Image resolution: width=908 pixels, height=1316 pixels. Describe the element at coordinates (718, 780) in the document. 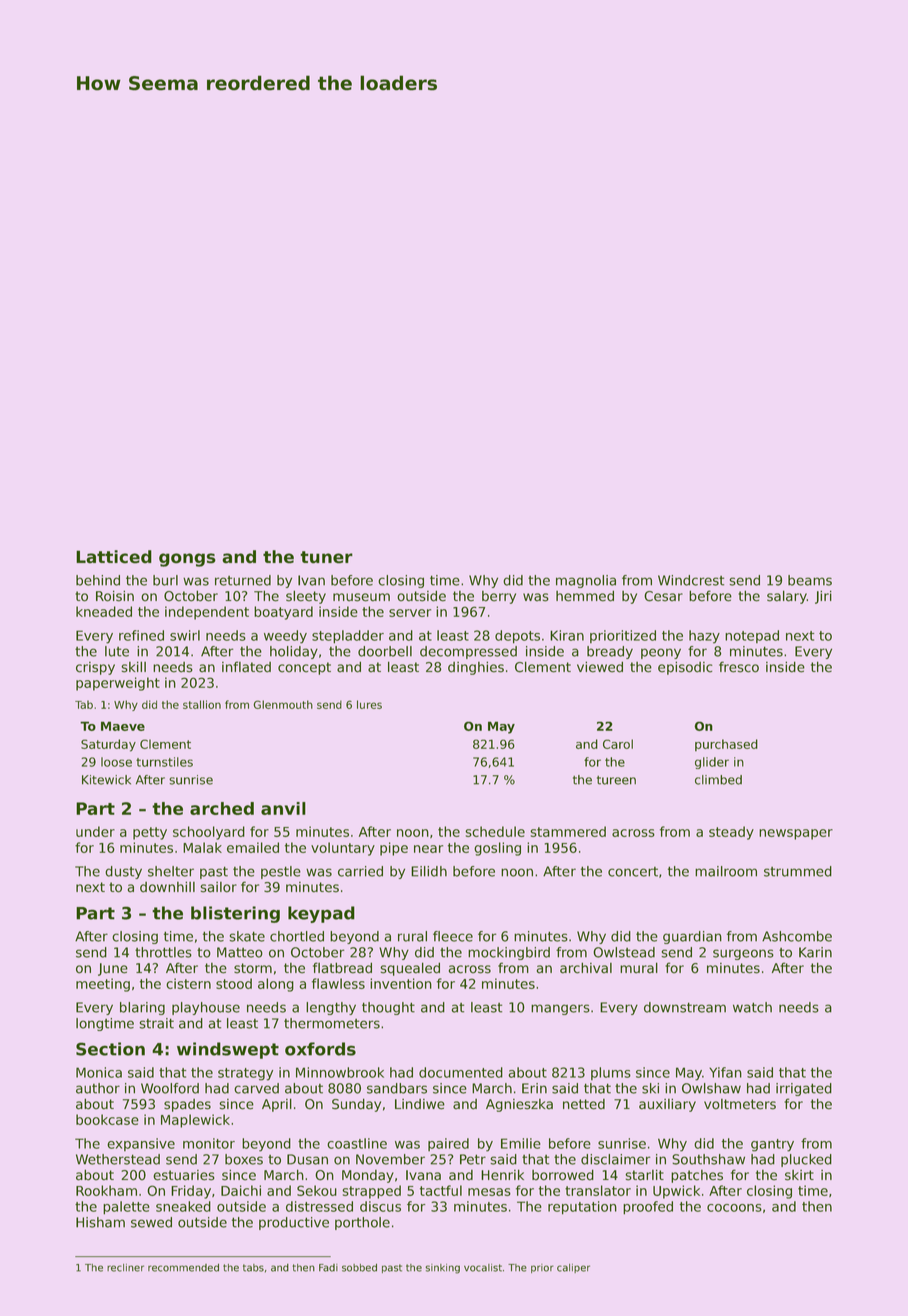

I see `climbed` at that location.
